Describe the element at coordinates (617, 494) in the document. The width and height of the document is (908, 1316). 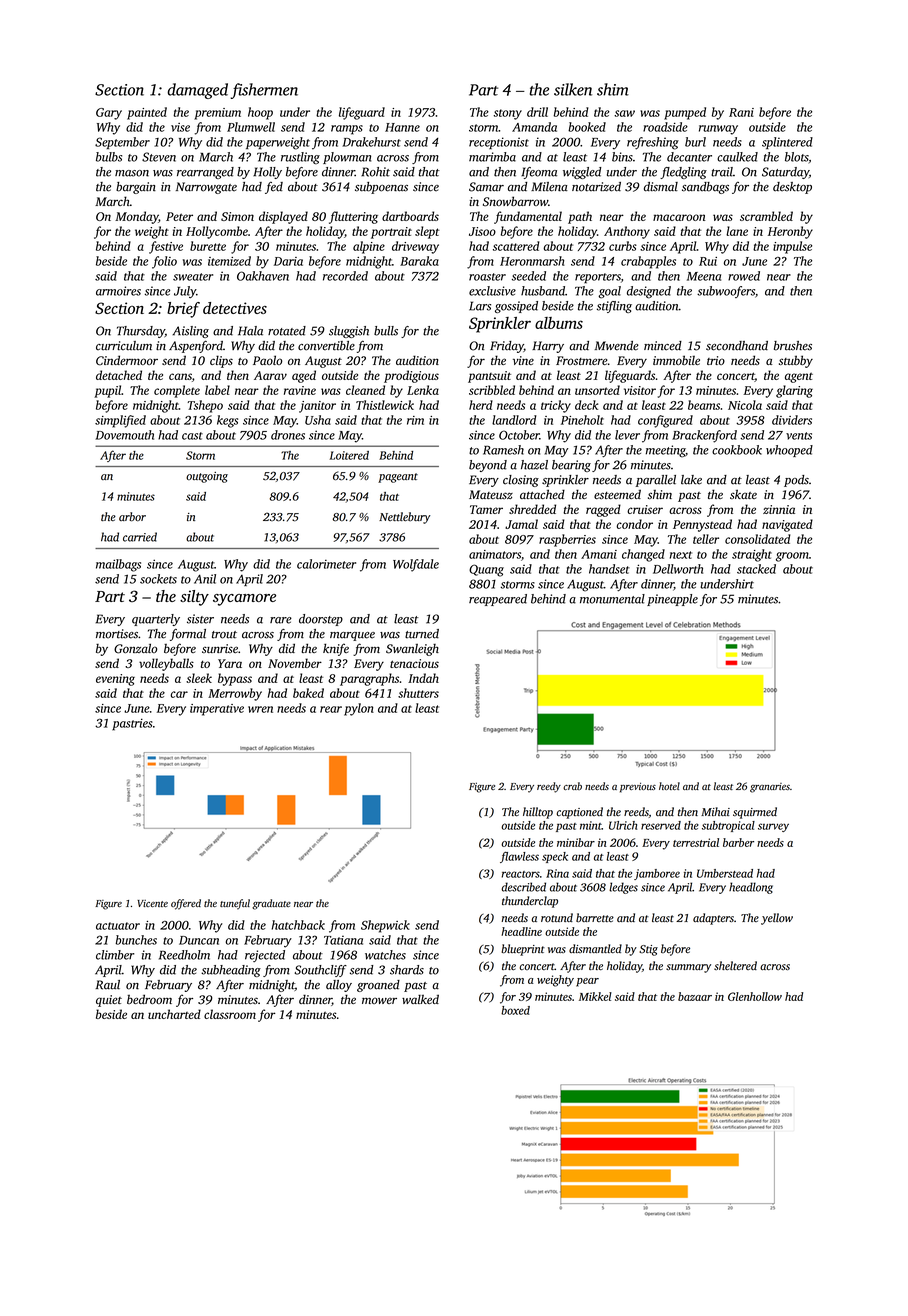
I see `esteemed` at that location.
